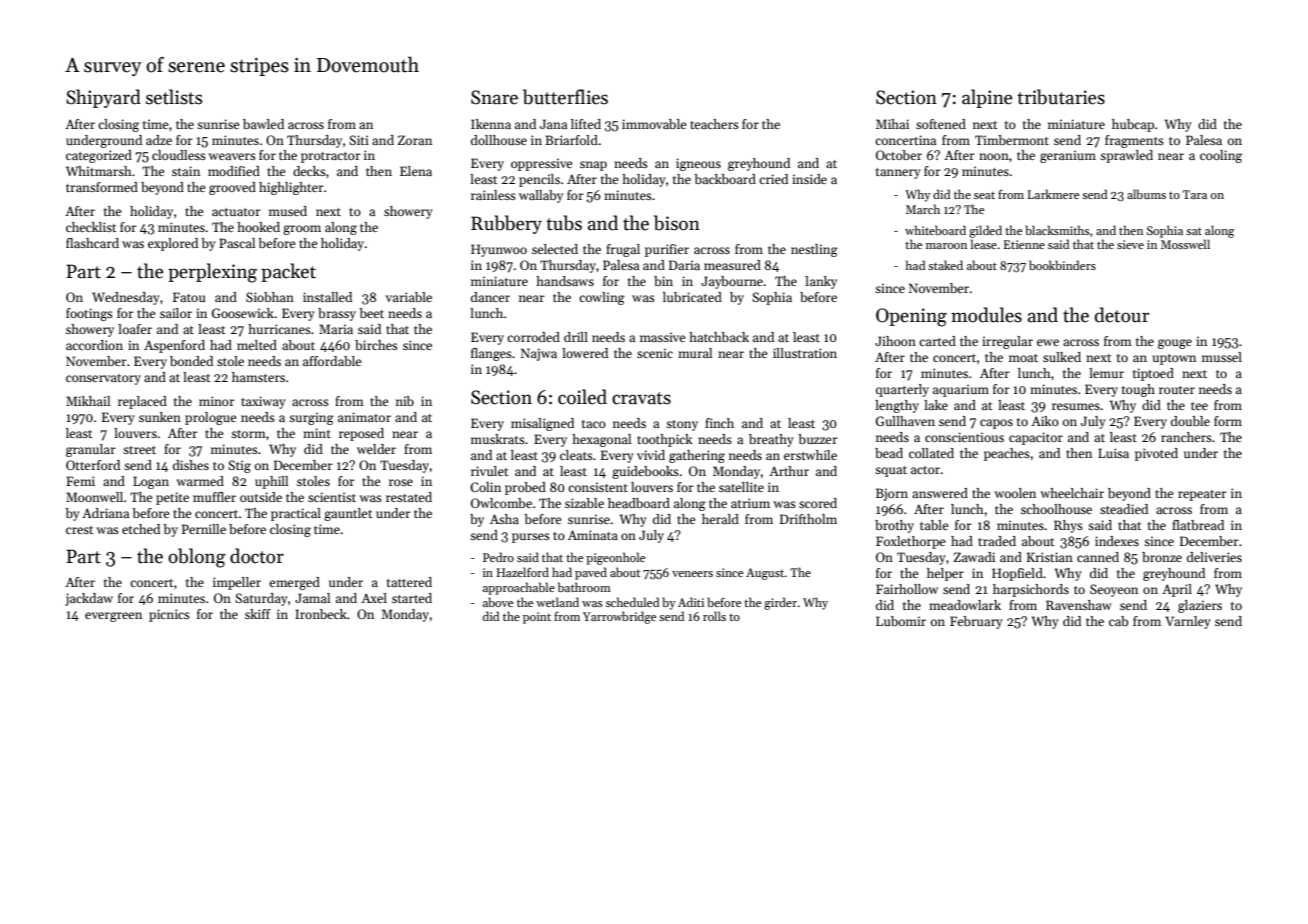 This document has width=1308, height=924. I want to click on glaziers, so click(1200, 606).
